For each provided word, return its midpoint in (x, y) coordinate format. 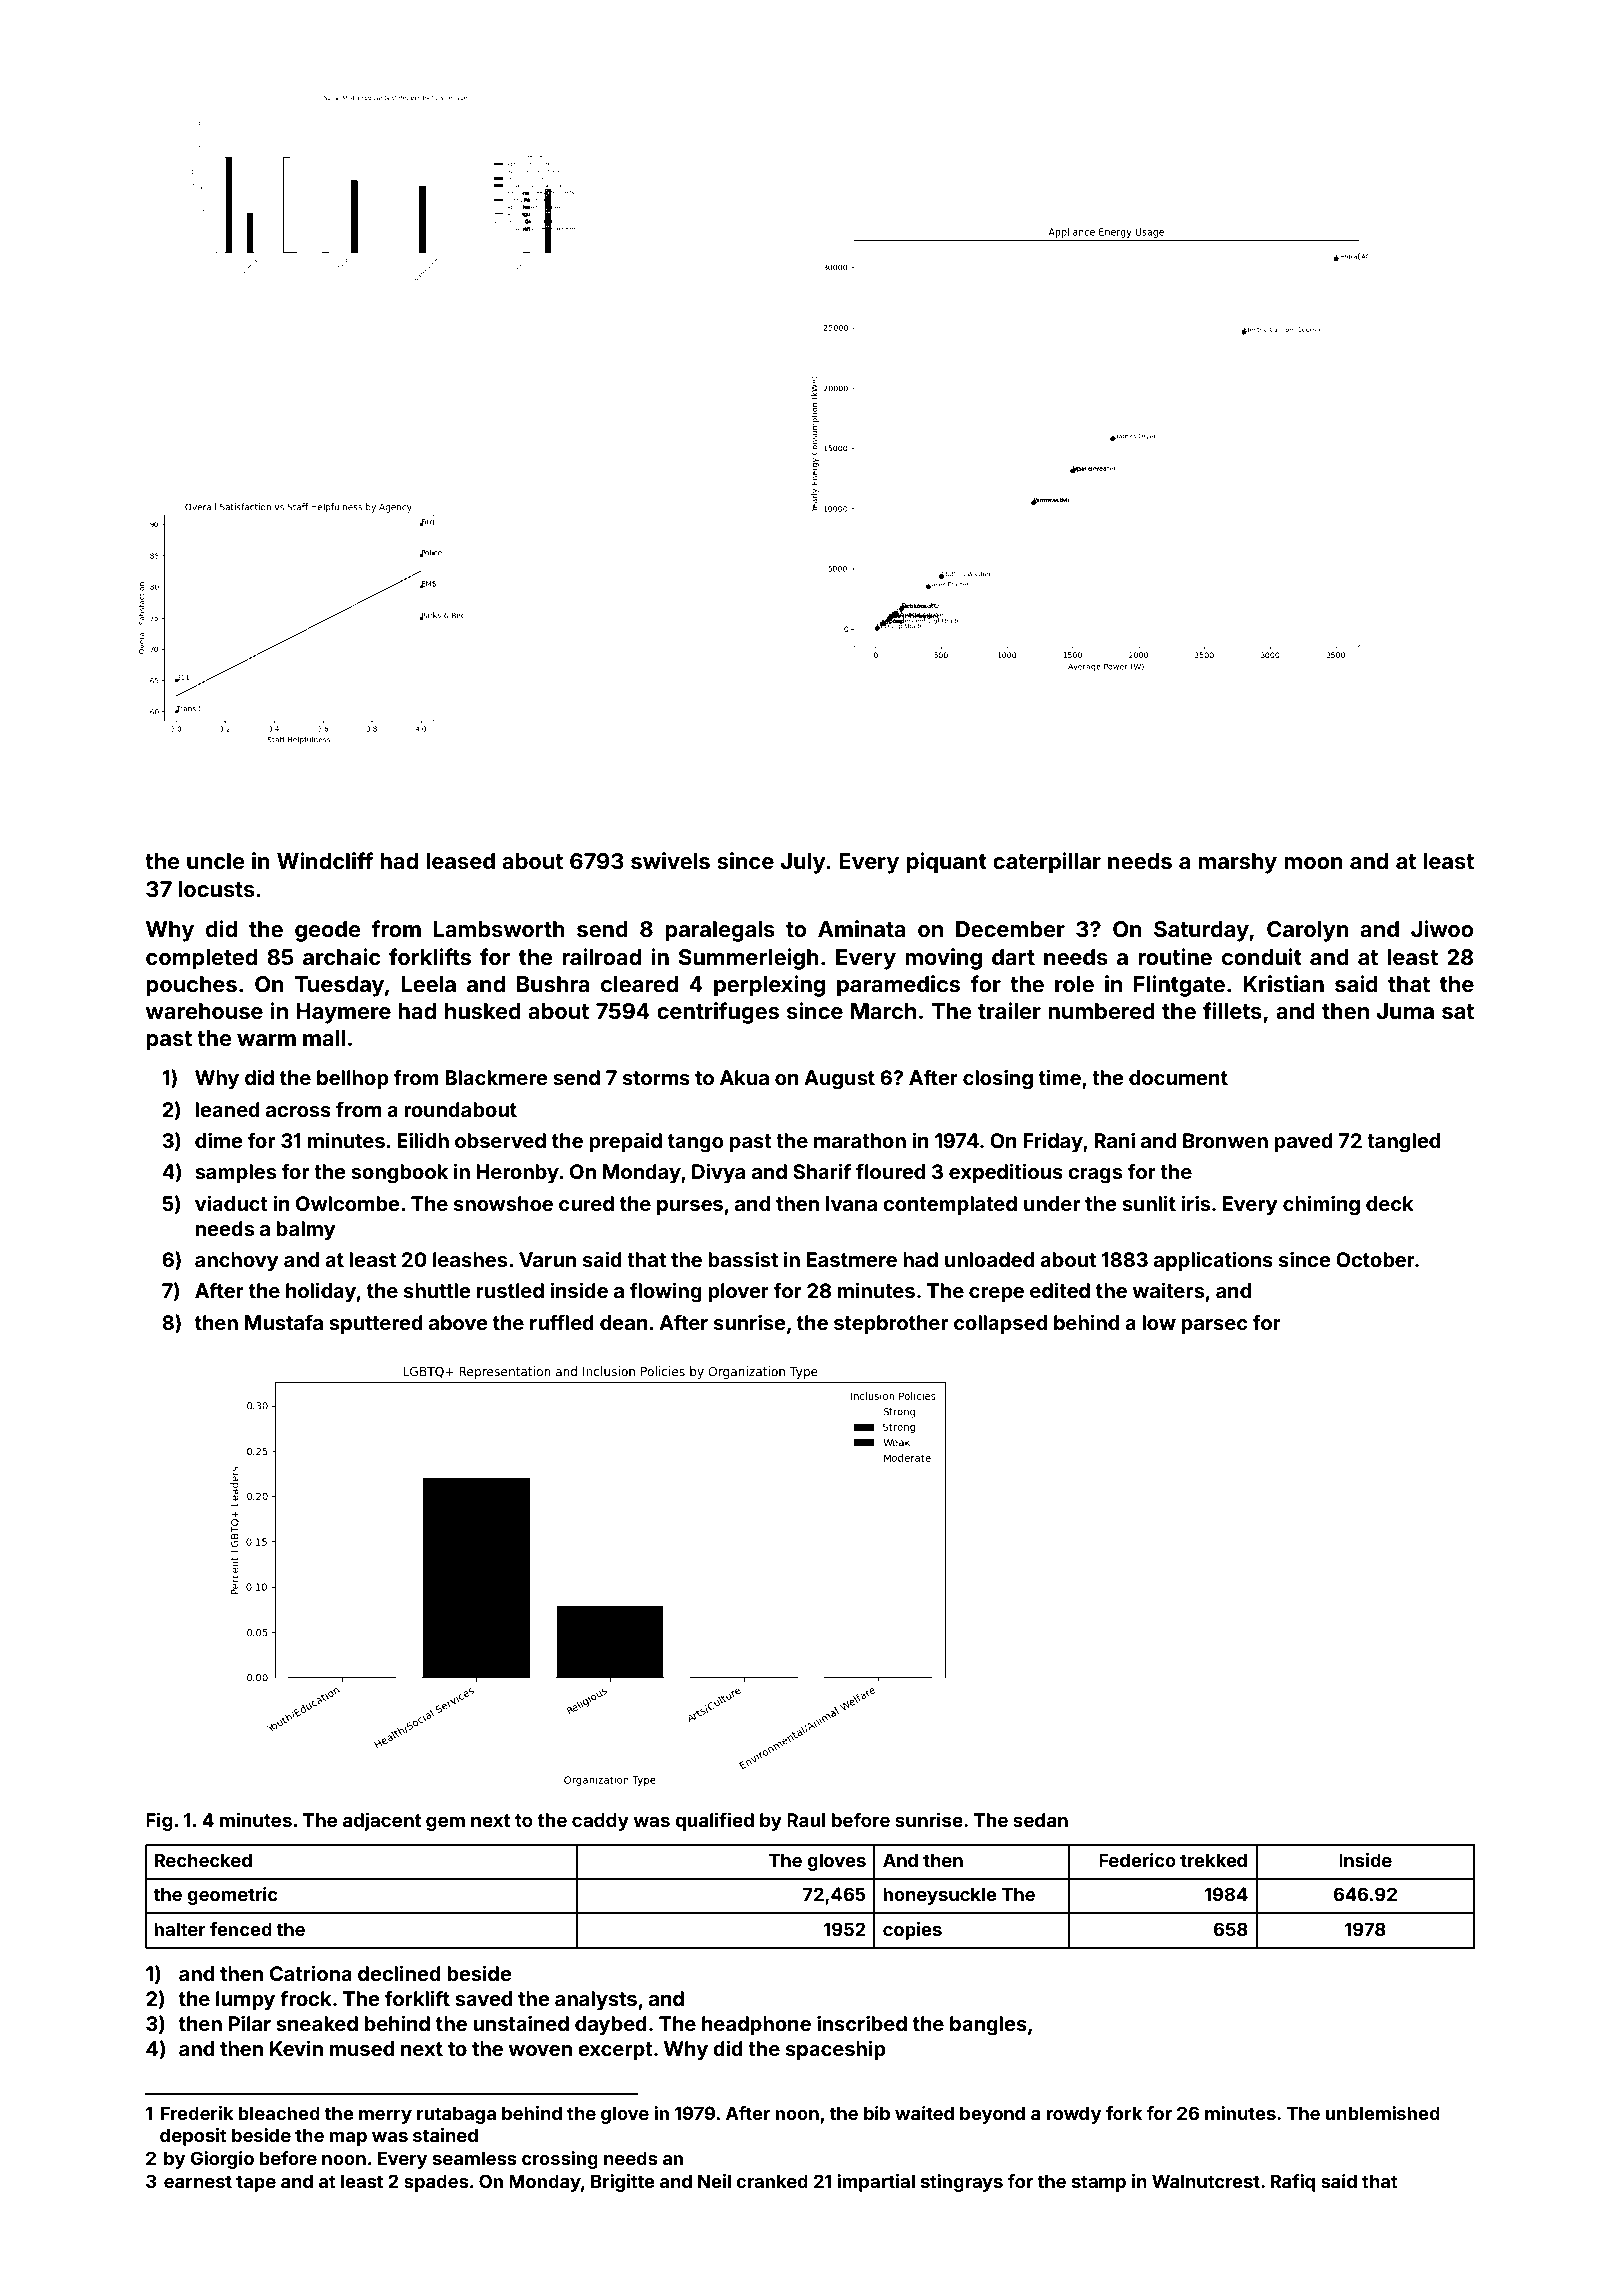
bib (877, 2113)
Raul (806, 1820)
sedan (1040, 1820)
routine (1175, 956)
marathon (860, 1140)
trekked (1213, 1860)
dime (219, 1140)
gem (445, 1823)
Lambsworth (499, 929)
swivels (670, 860)
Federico (1137, 1860)
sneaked (317, 2023)
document (1178, 1077)
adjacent (382, 1821)
